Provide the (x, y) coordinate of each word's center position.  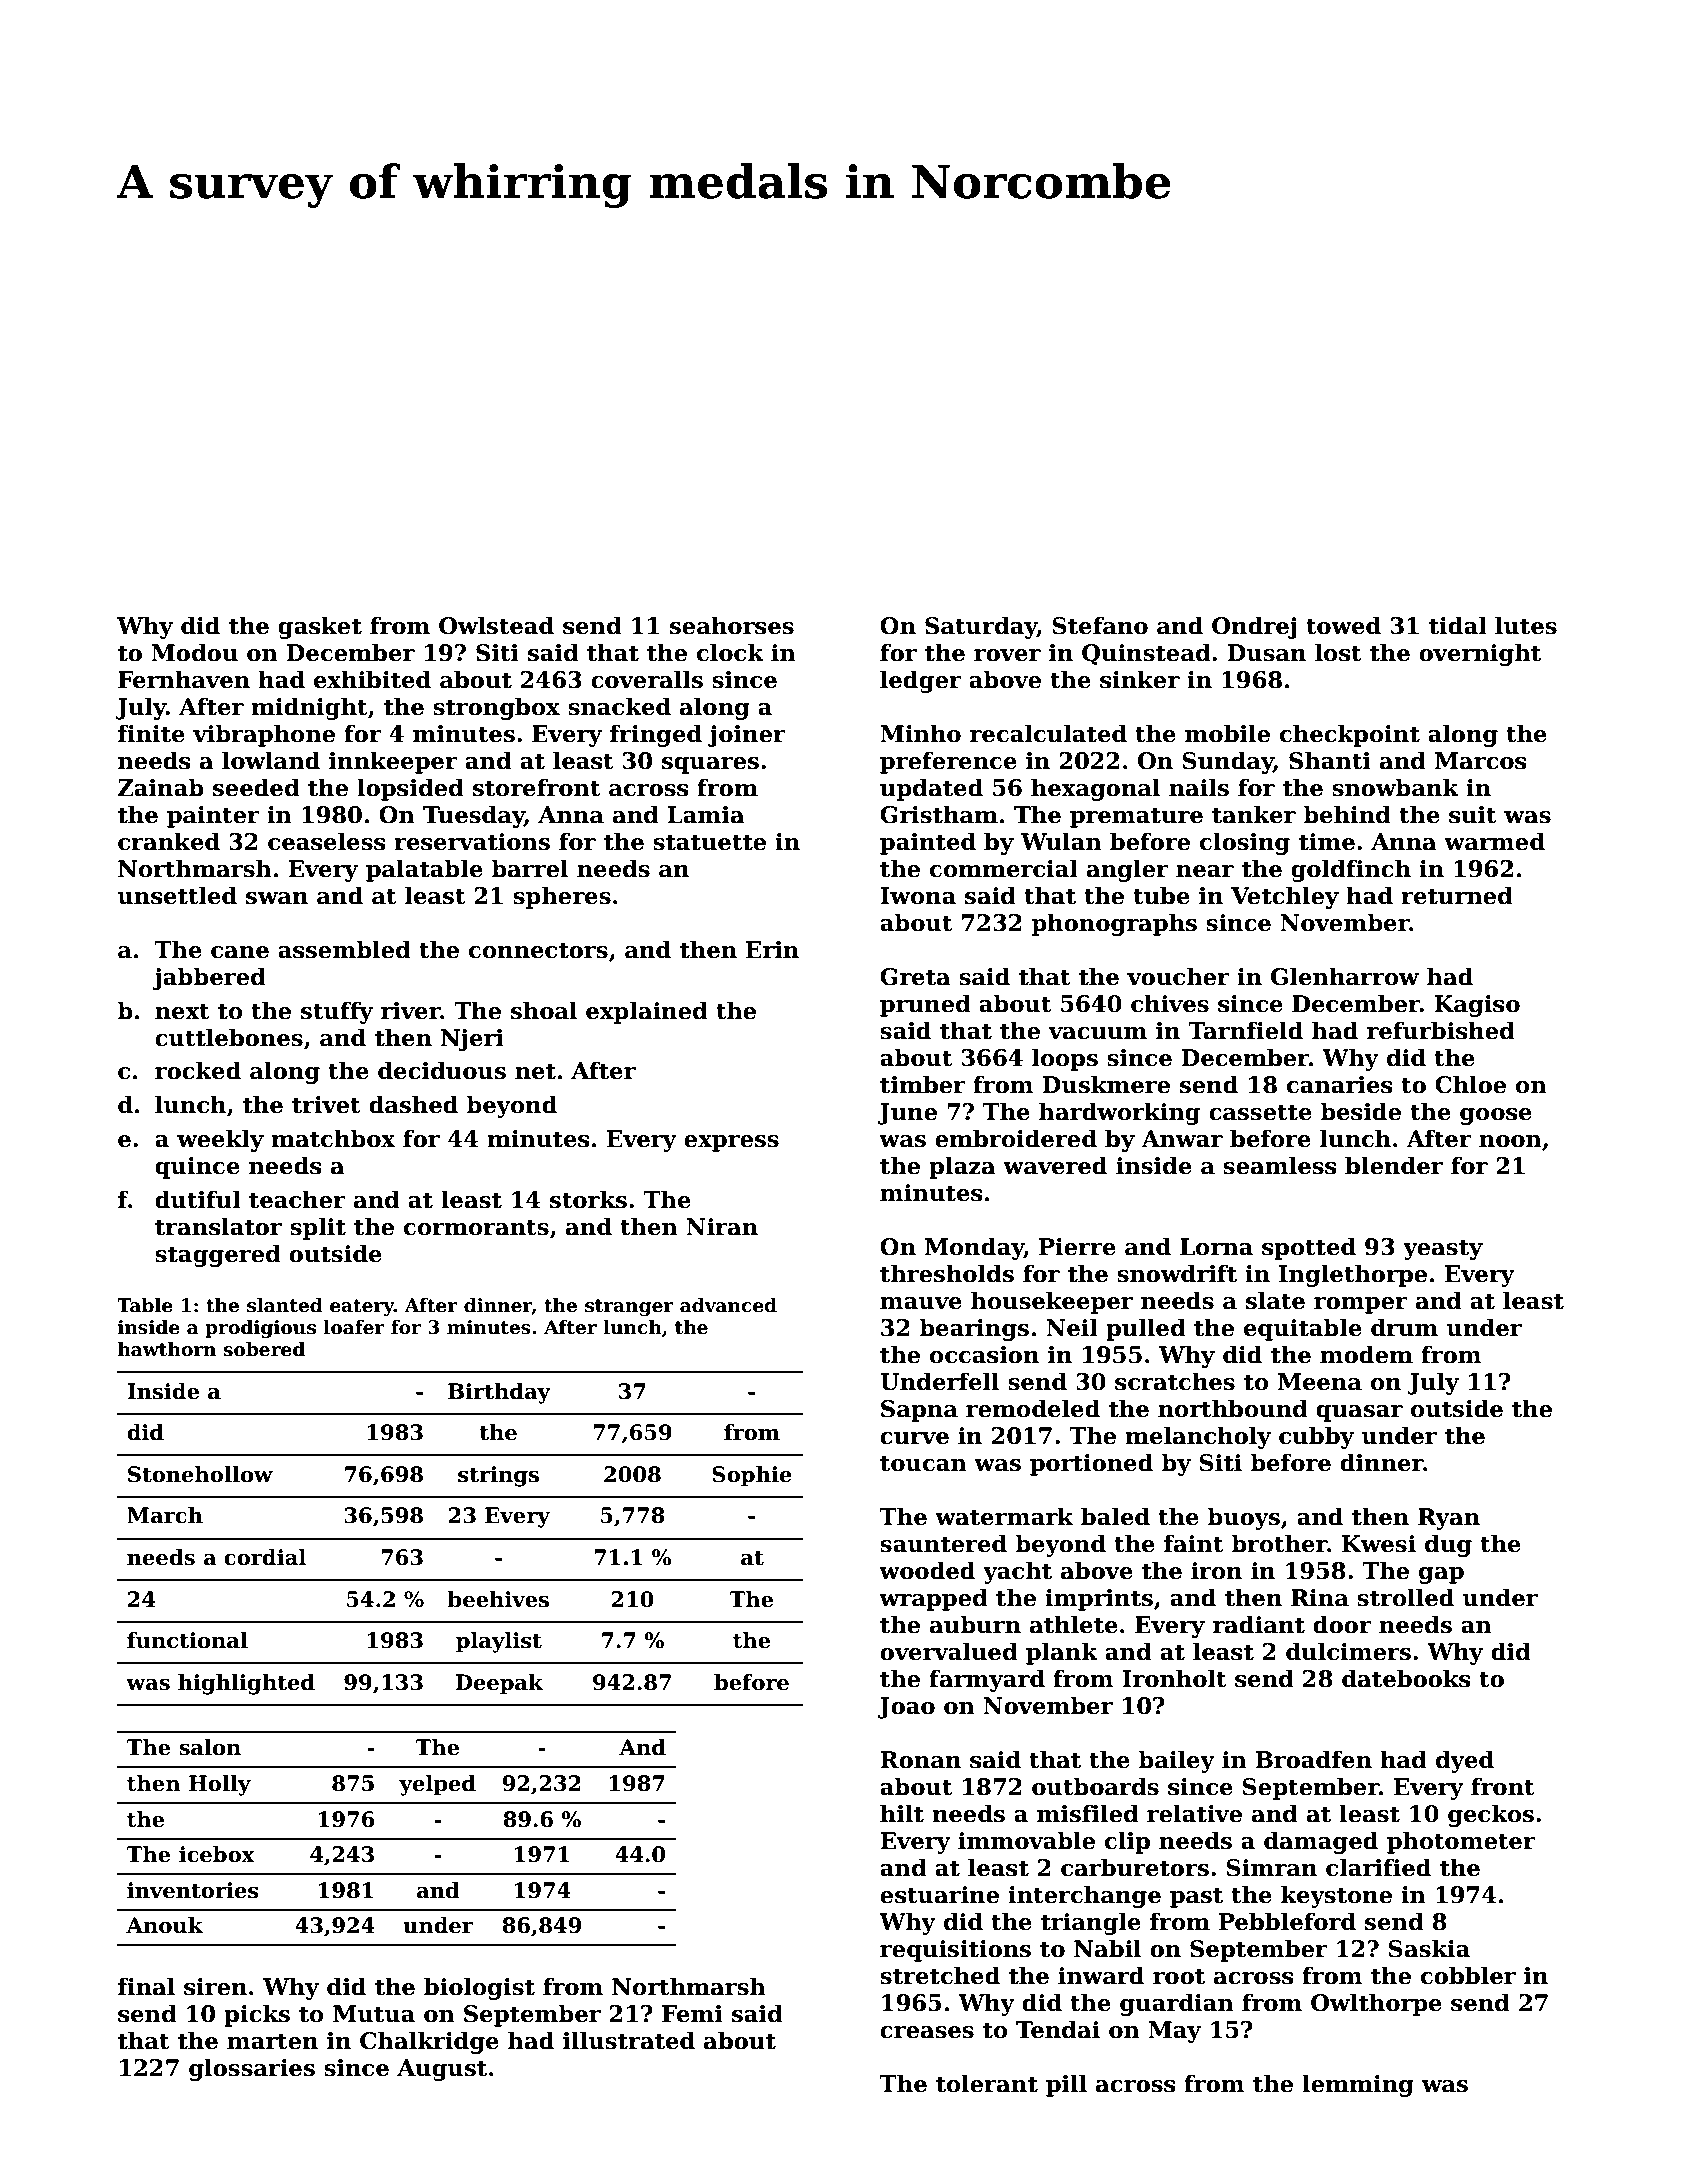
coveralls (647, 679)
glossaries (252, 2069)
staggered (218, 1255)
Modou (194, 652)
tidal (1458, 625)
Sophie (752, 1476)
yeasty (1443, 1249)
